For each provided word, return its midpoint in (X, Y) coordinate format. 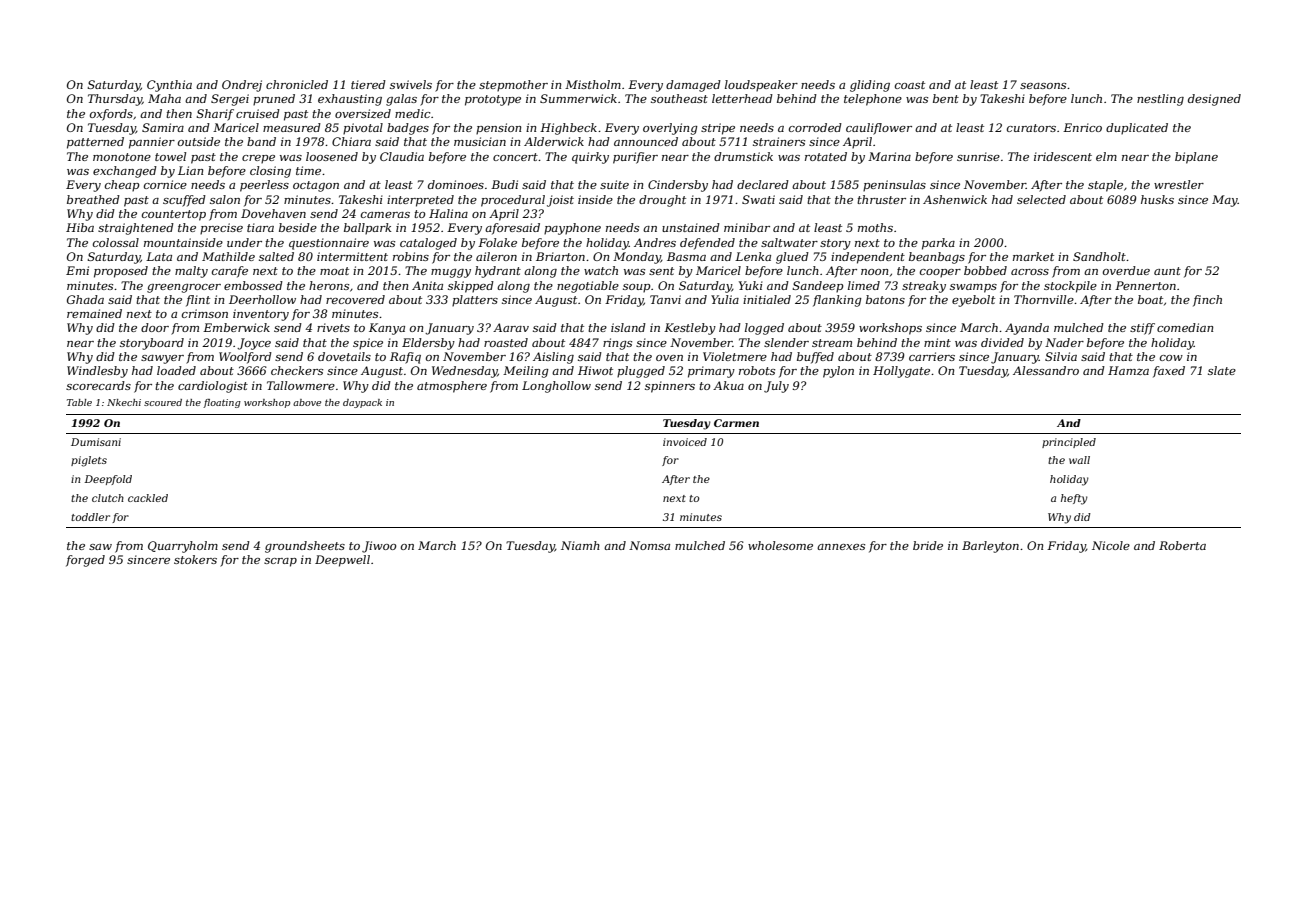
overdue (1126, 270)
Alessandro (1046, 370)
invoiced (685, 442)
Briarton (560, 256)
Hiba (80, 227)
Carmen (736, 423)
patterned (95, 143)
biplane (1196, 158)
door (155, 327)
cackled (148, 498)
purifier (635, 158)
